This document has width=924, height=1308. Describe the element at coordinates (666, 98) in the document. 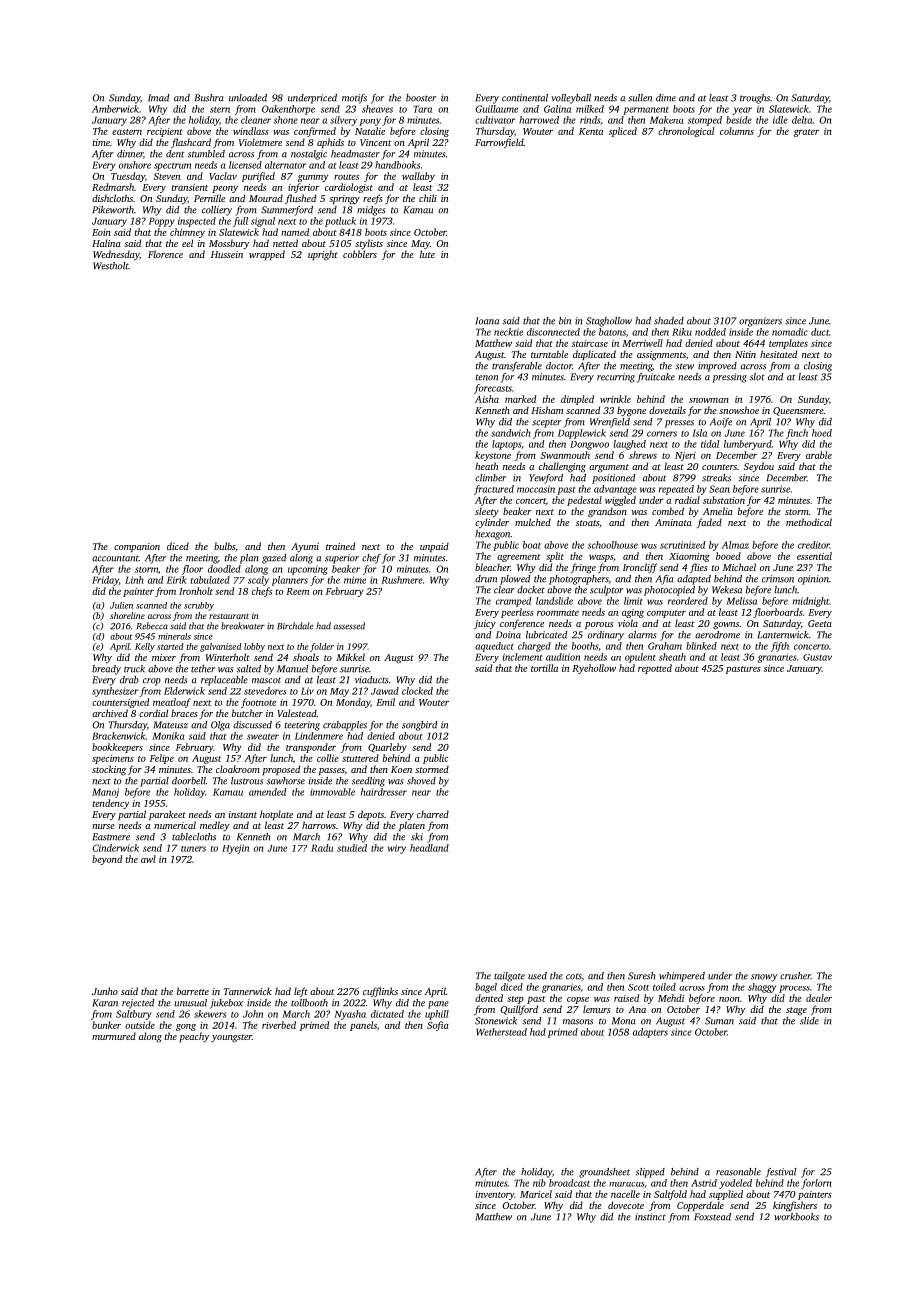

I see `dime` at that location.
